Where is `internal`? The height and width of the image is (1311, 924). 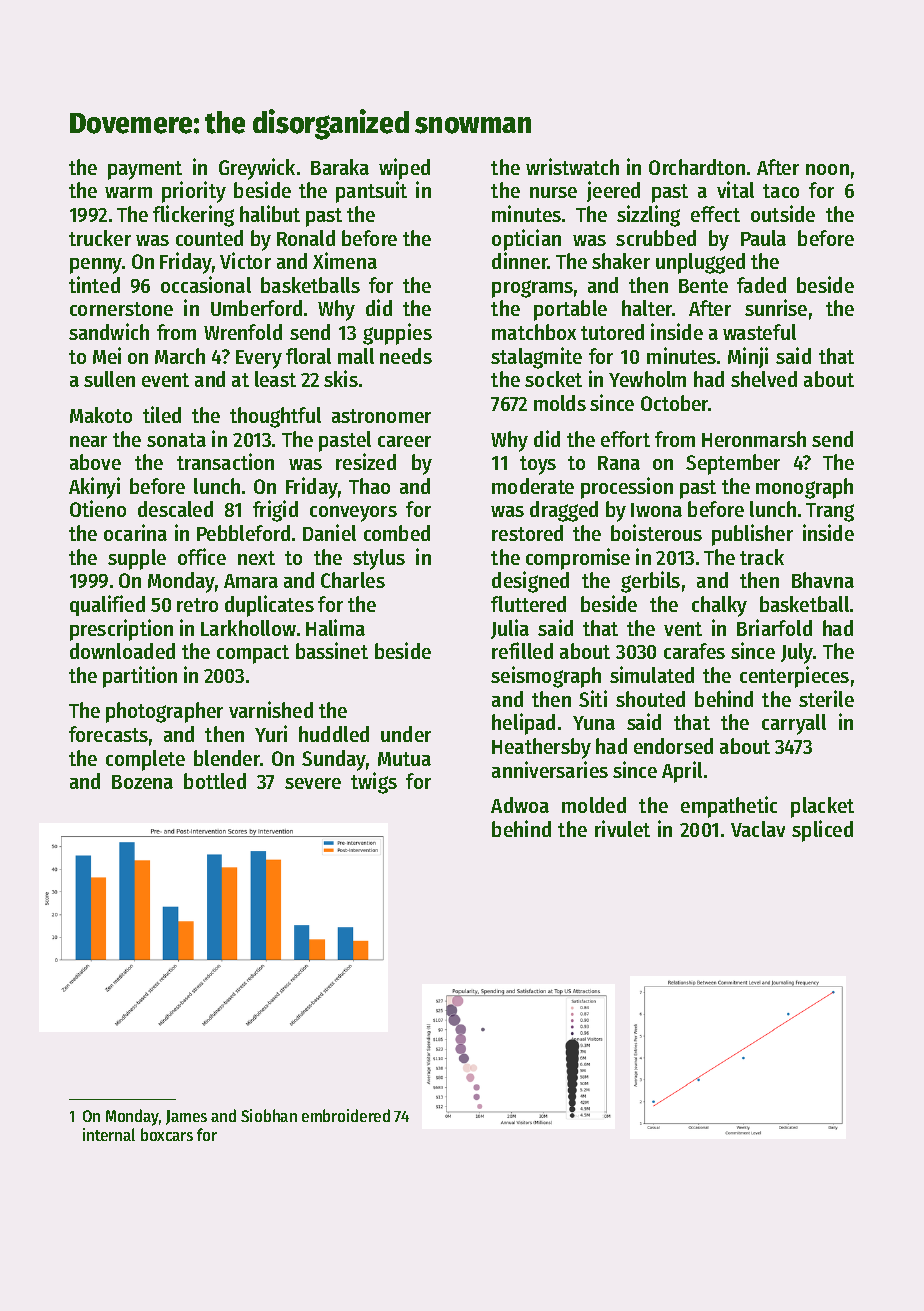
internal is located at coordinates (109, 1134).
